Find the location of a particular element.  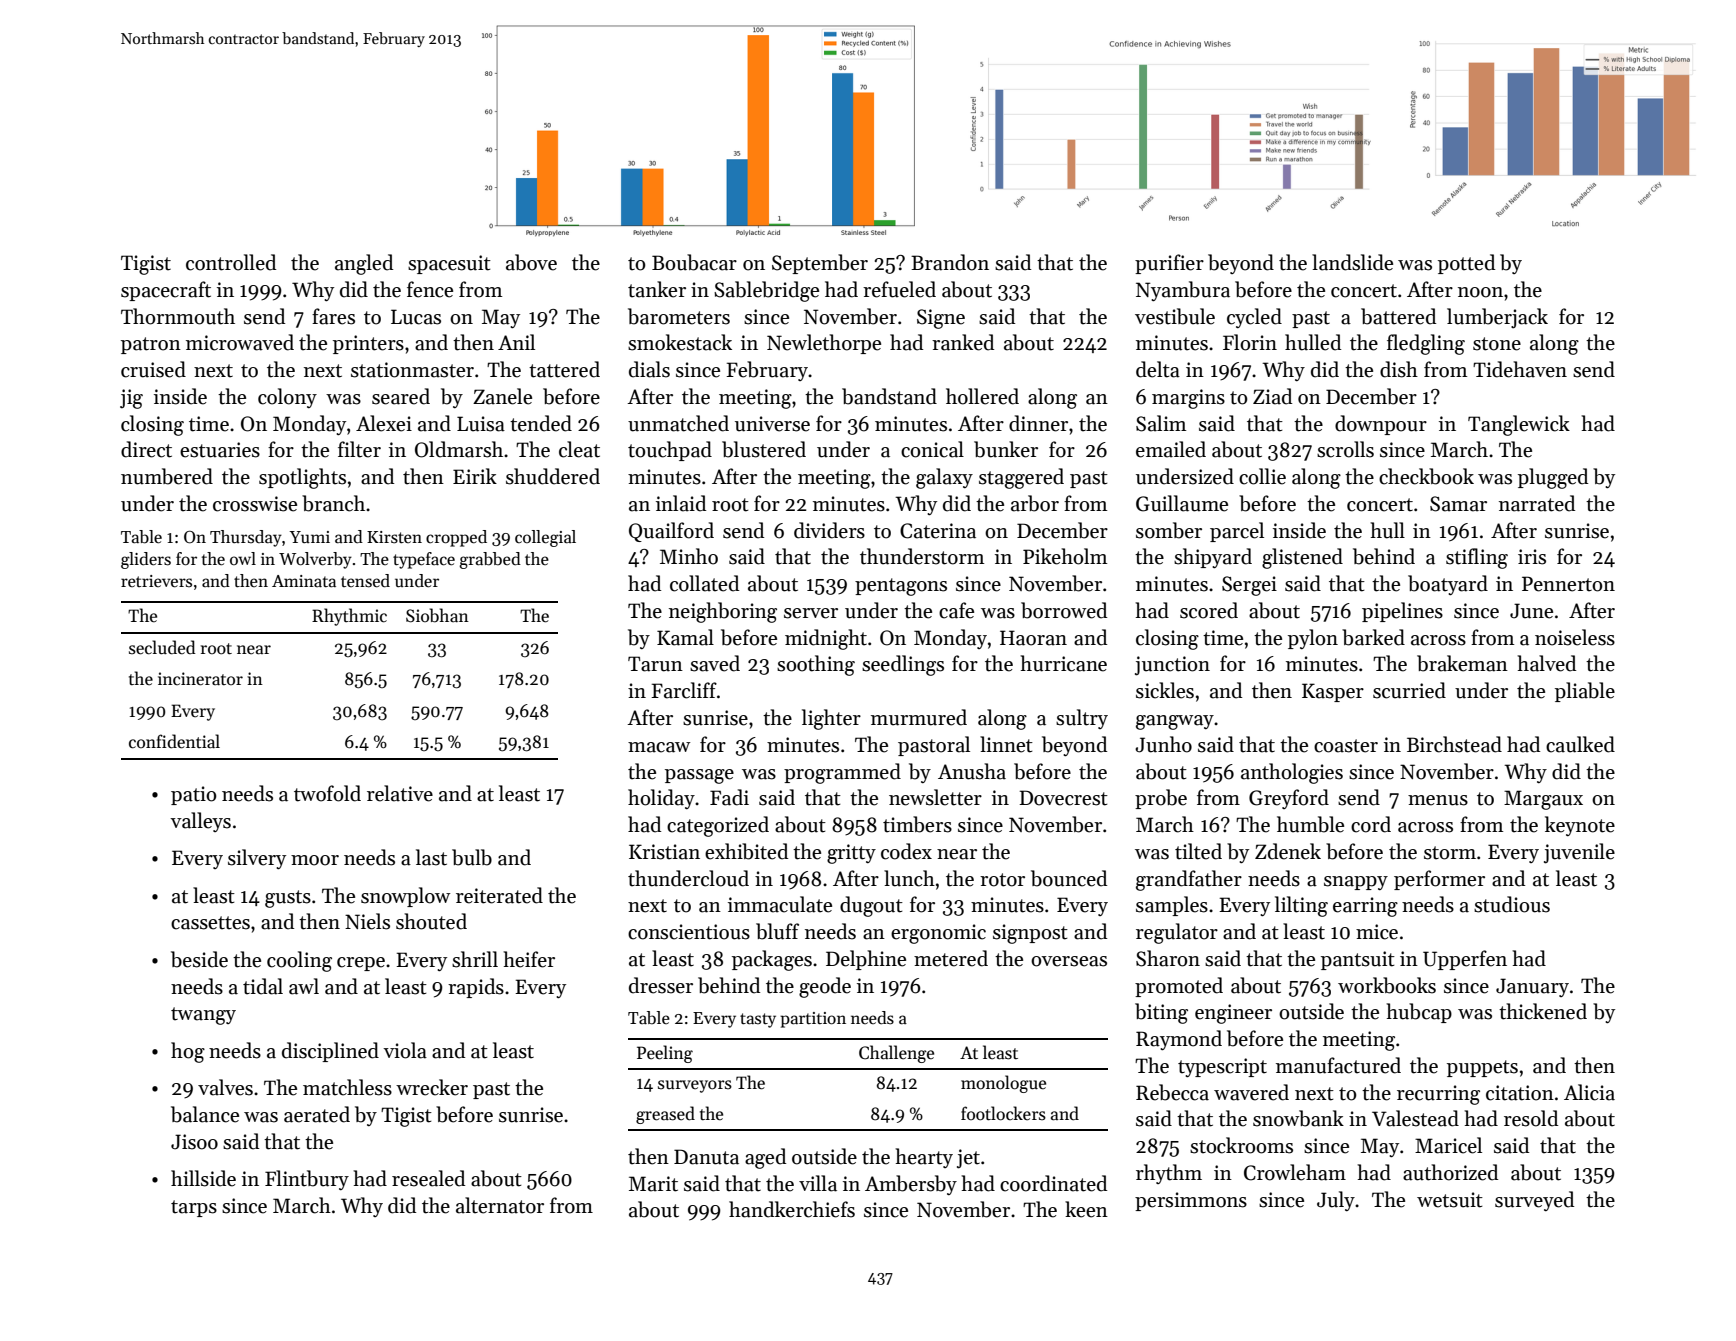

landslide is located at coordinates (1352, 262).
